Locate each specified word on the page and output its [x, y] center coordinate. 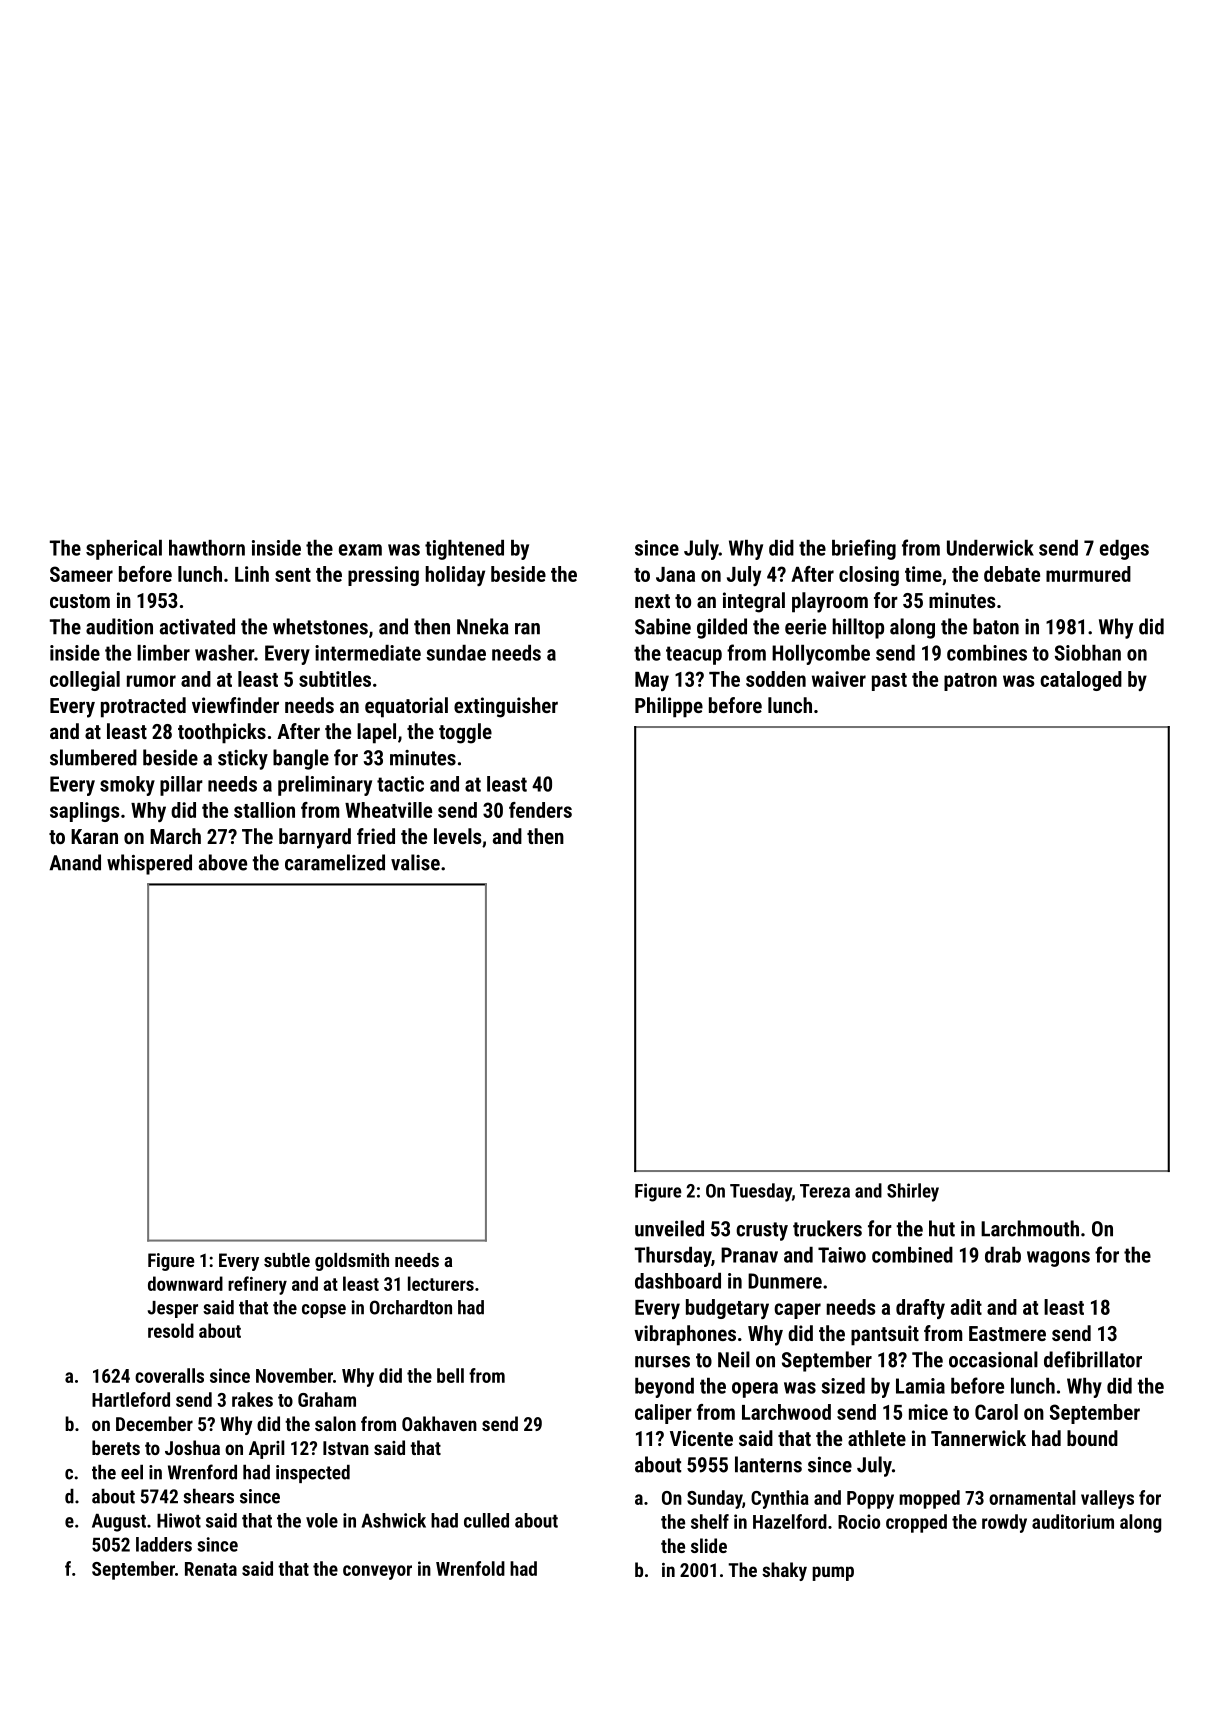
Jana [675, 574]
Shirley [913, 1192]
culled [486, 1520]
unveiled [669, 1228]
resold [171, 1330]
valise [415, 862]
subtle [287, 1260]
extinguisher [506, 707]
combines [987, 653]
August [119, 1522]
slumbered [93, 757]
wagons [1058, 1259]
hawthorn [207, 548]
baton [996, 626]
